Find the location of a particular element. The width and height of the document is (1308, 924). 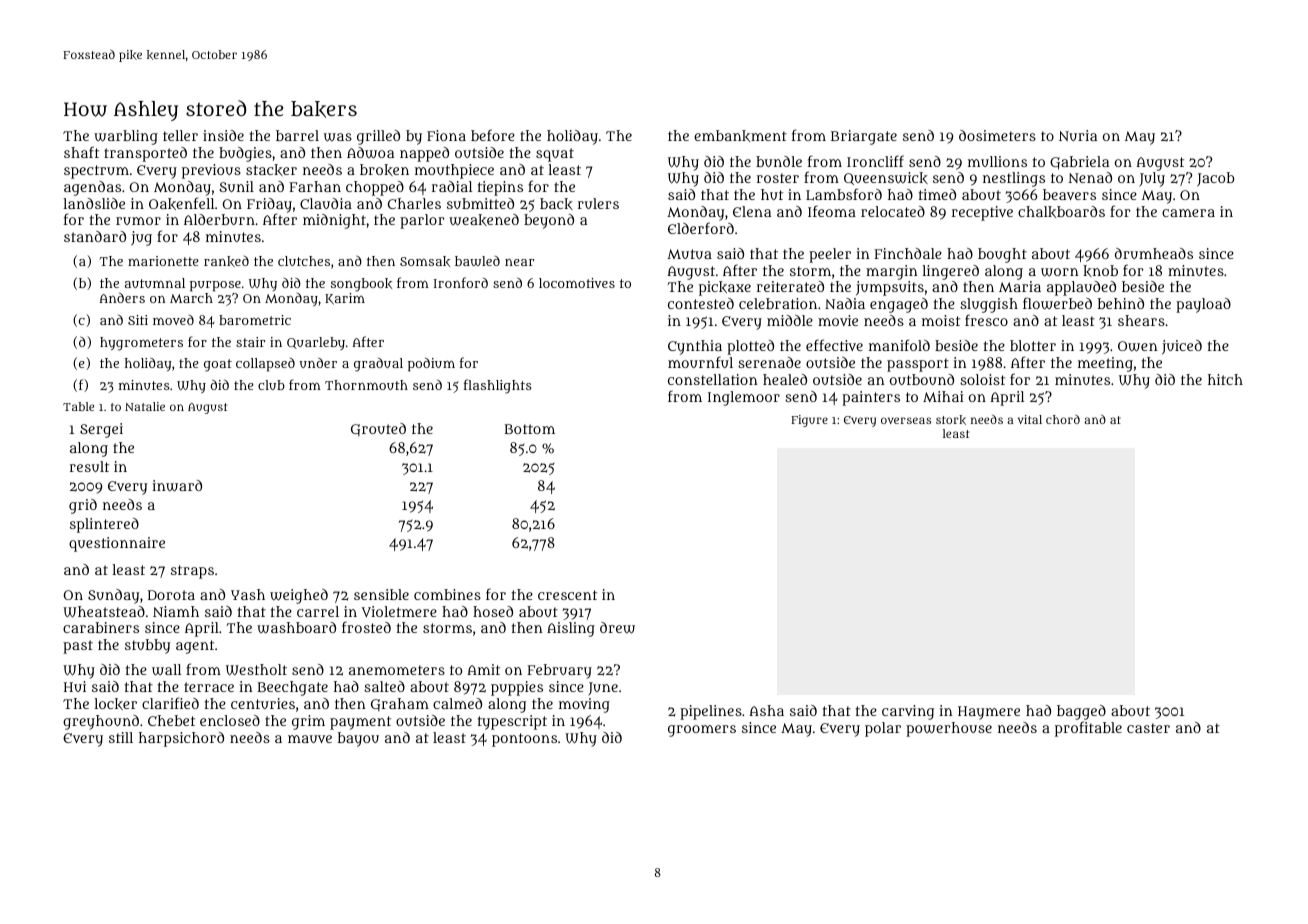

shears is located at coordinates (1141, 320).
